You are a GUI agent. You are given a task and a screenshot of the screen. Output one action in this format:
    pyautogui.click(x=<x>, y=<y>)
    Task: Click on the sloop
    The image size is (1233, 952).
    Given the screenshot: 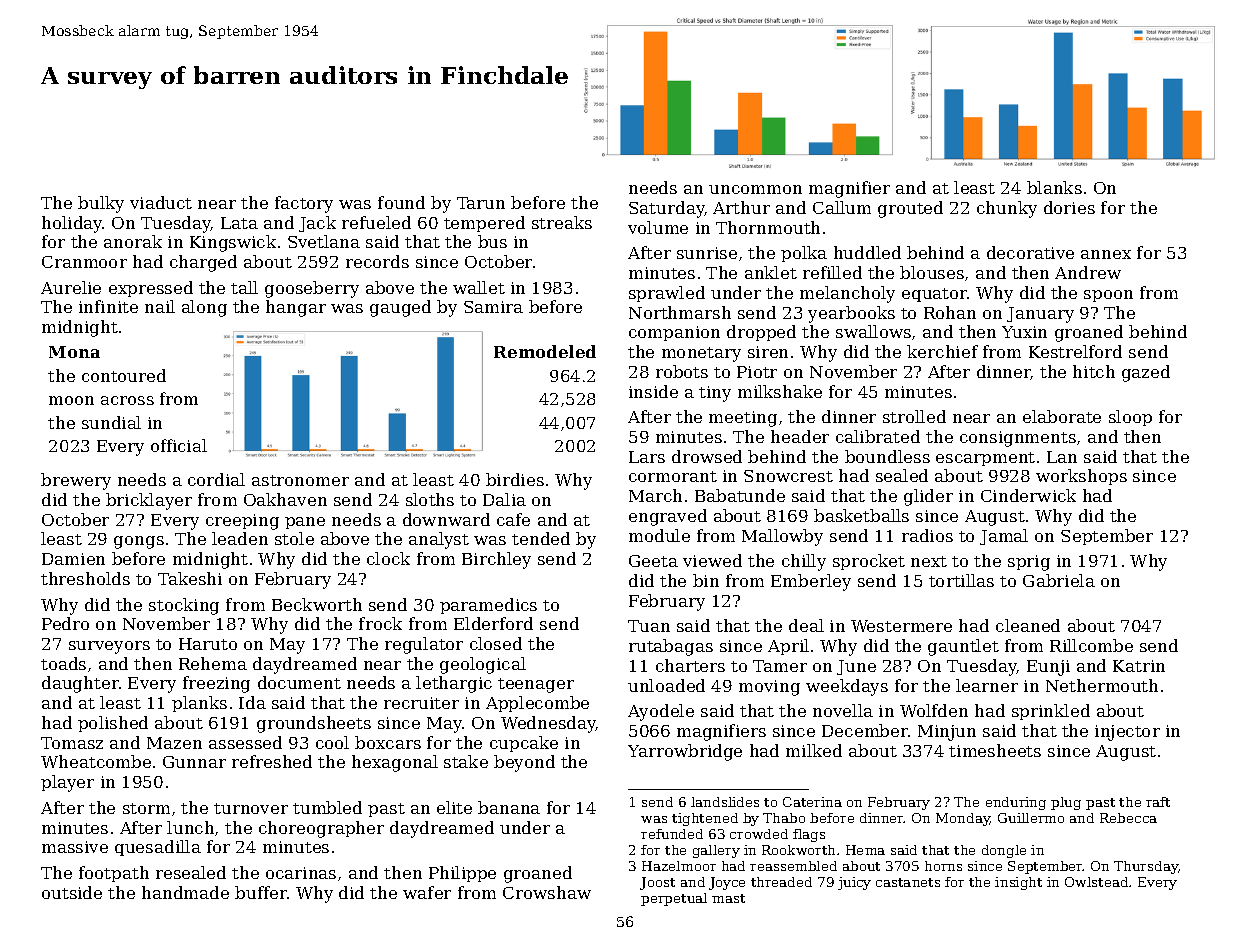 What is the action you would take?
    pyautogui.click(x=1130, y=418)
